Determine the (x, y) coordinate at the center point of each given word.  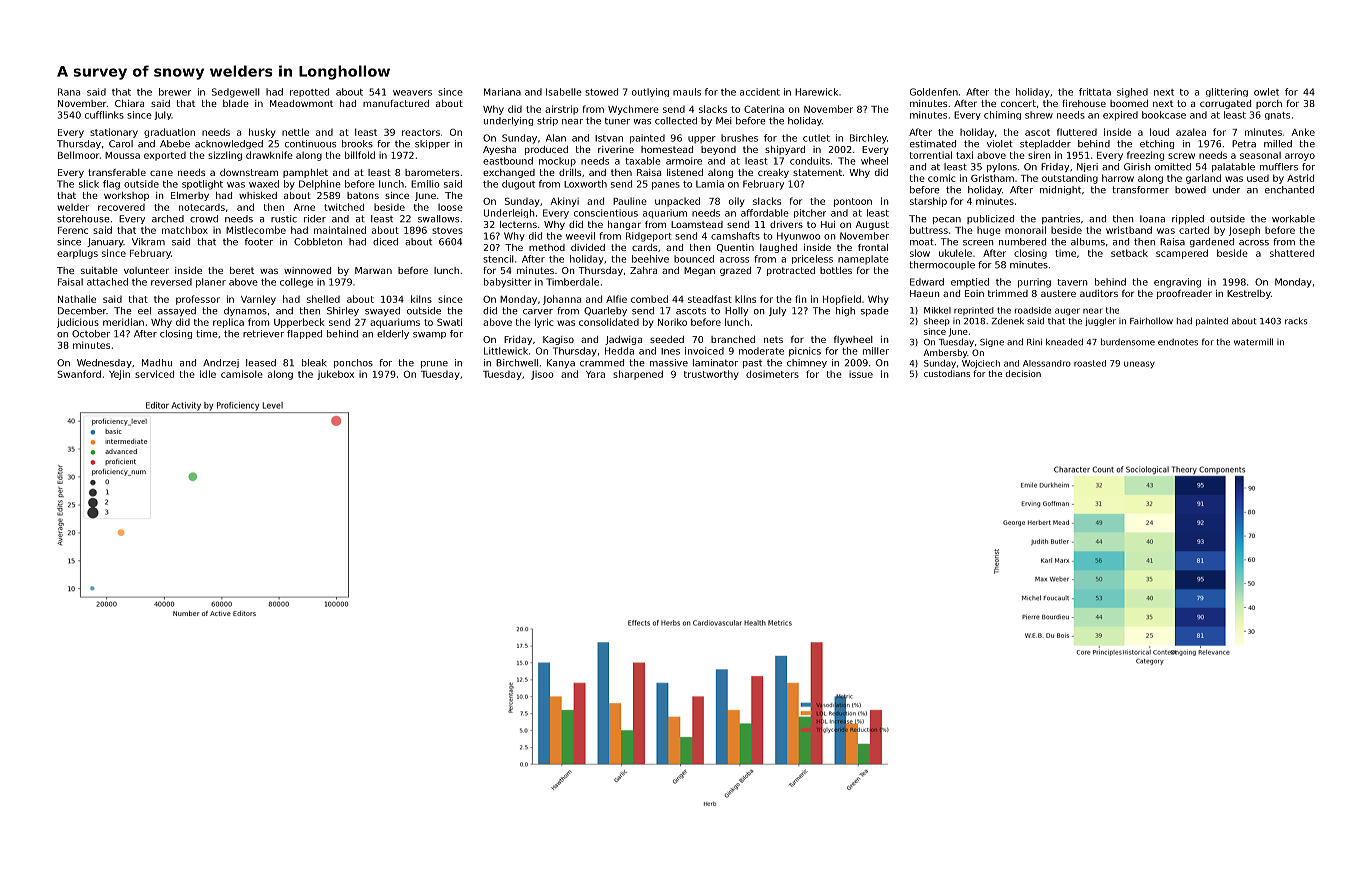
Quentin (735, 248)
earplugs (77, 254)
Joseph (1244, 231)
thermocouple (942, 265)
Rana (69, 92)
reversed (171, 282)
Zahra (643, 270)
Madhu (157, 363)
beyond (718, 150)
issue (861, 374)
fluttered (1077, 132)
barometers (432, 172)
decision (1023, 373)
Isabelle (564, 92)
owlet (1266, 92)
